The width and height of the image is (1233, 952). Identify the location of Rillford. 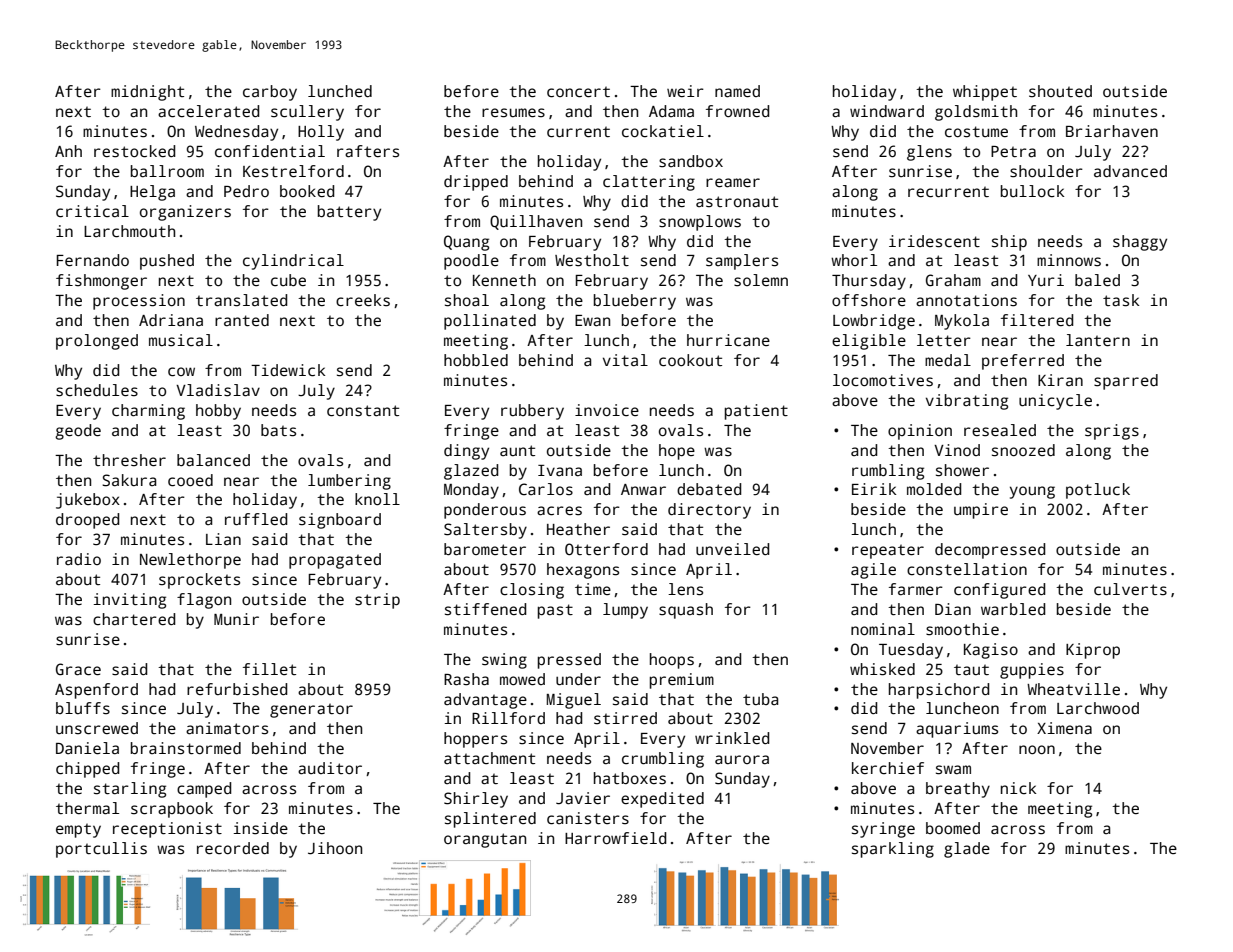
(508, 718).
